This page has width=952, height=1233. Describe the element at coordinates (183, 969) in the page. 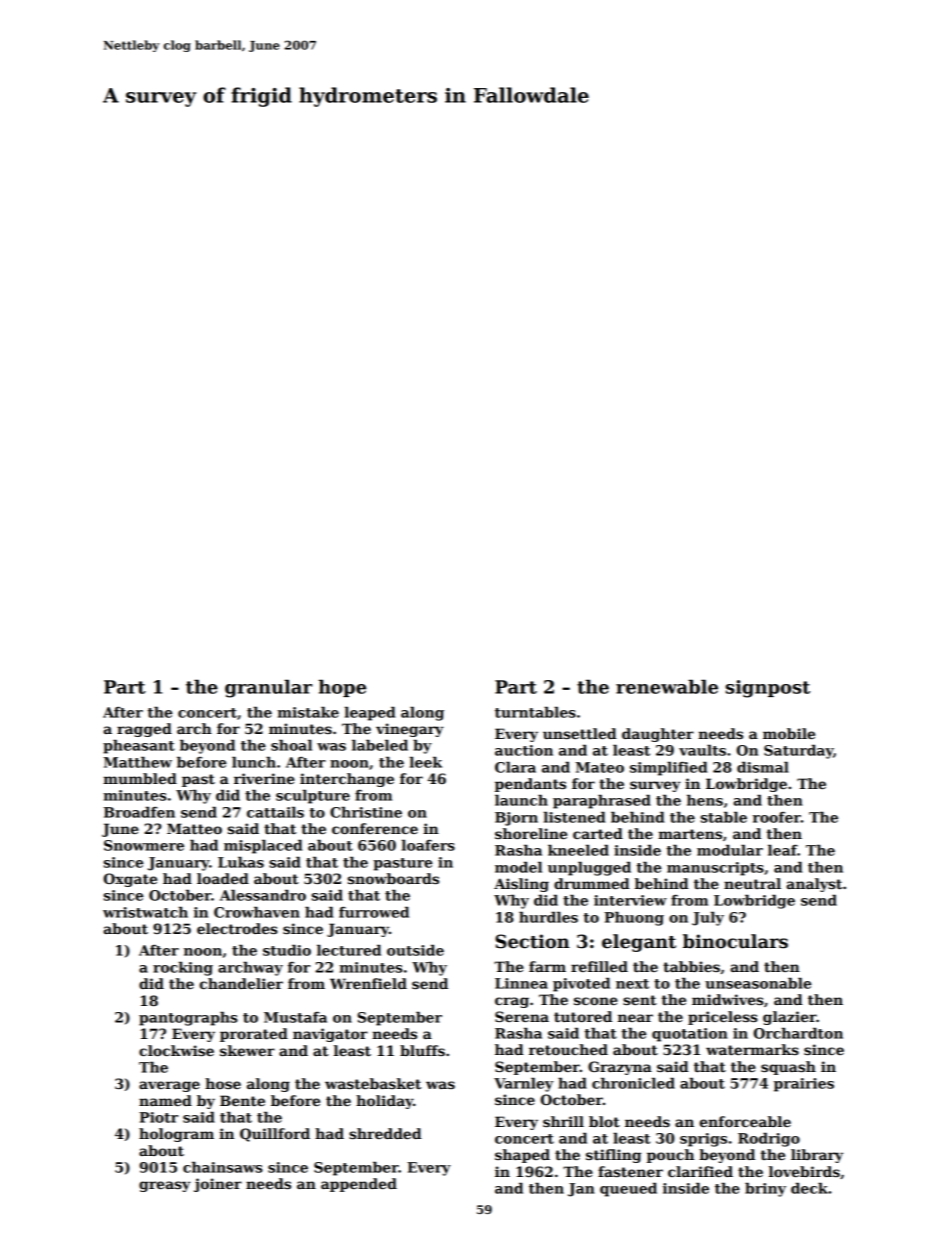

I see `rocking` at that location.
